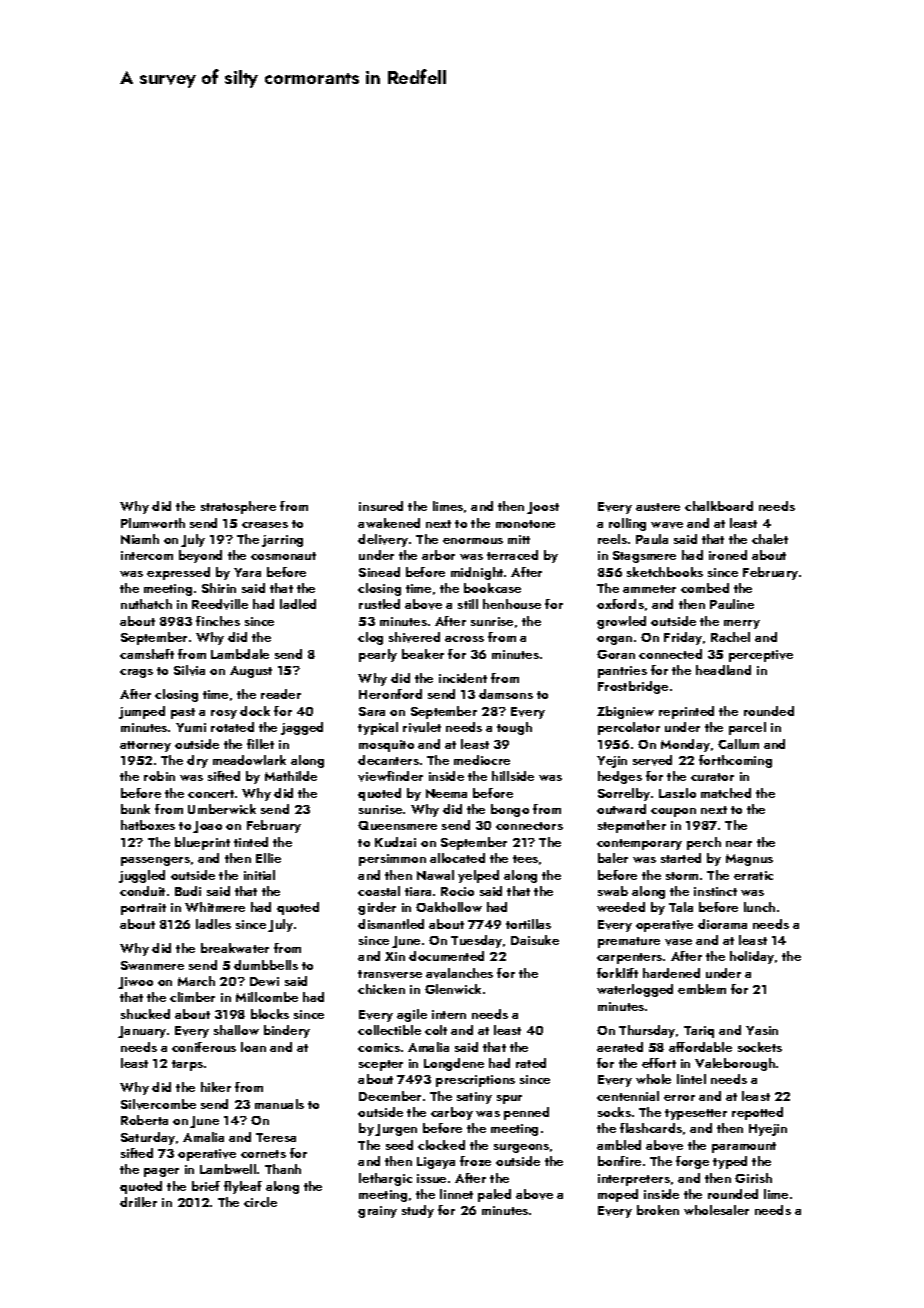 Image resolution: width=924 pixels, height=1308 pixels. What do you see at coordinates (513, 776) in the screenshot?
I see `hillside` at bounding box center [513, 776].
